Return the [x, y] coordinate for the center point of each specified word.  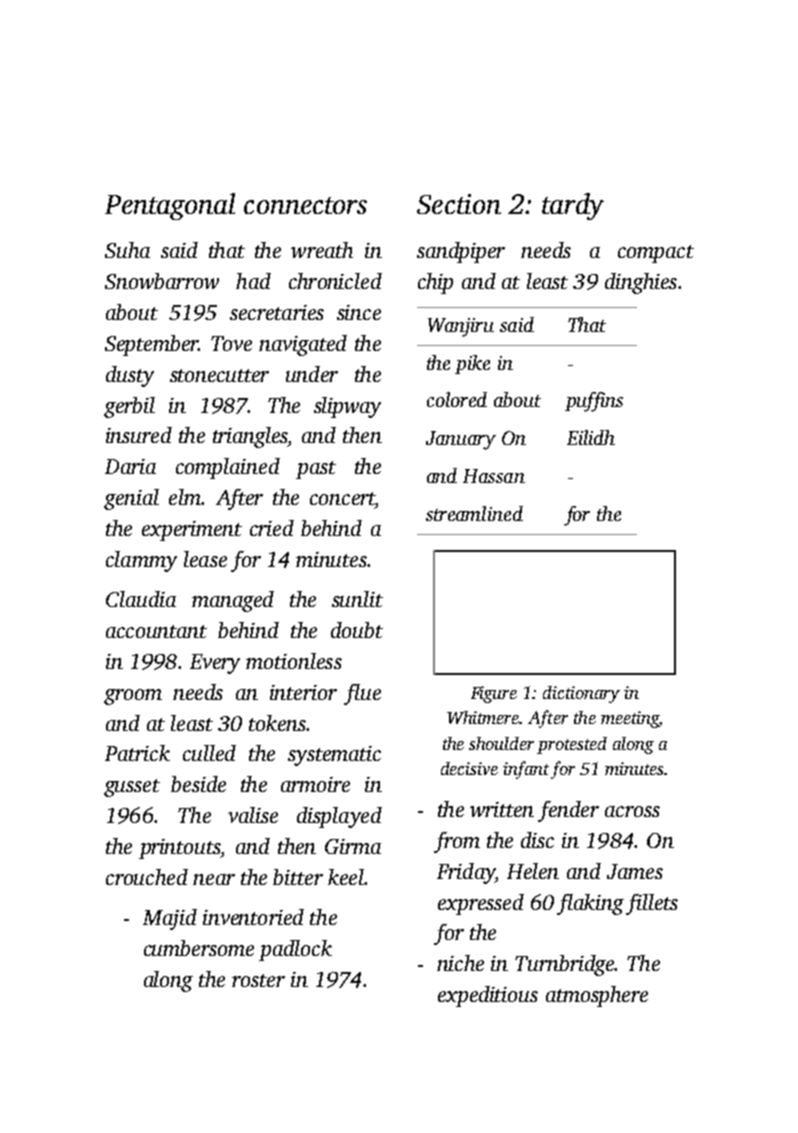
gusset [132, 788]
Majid [170, 919]
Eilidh [591, 437]
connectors [305, 205]
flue [362, 694]
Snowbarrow [162, 281]
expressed [481, 904]
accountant [156, 631]
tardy [573, 206]
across [632, 811]
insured [139, 435]
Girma [353, 846]
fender [568, 811]
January [461, 440]
